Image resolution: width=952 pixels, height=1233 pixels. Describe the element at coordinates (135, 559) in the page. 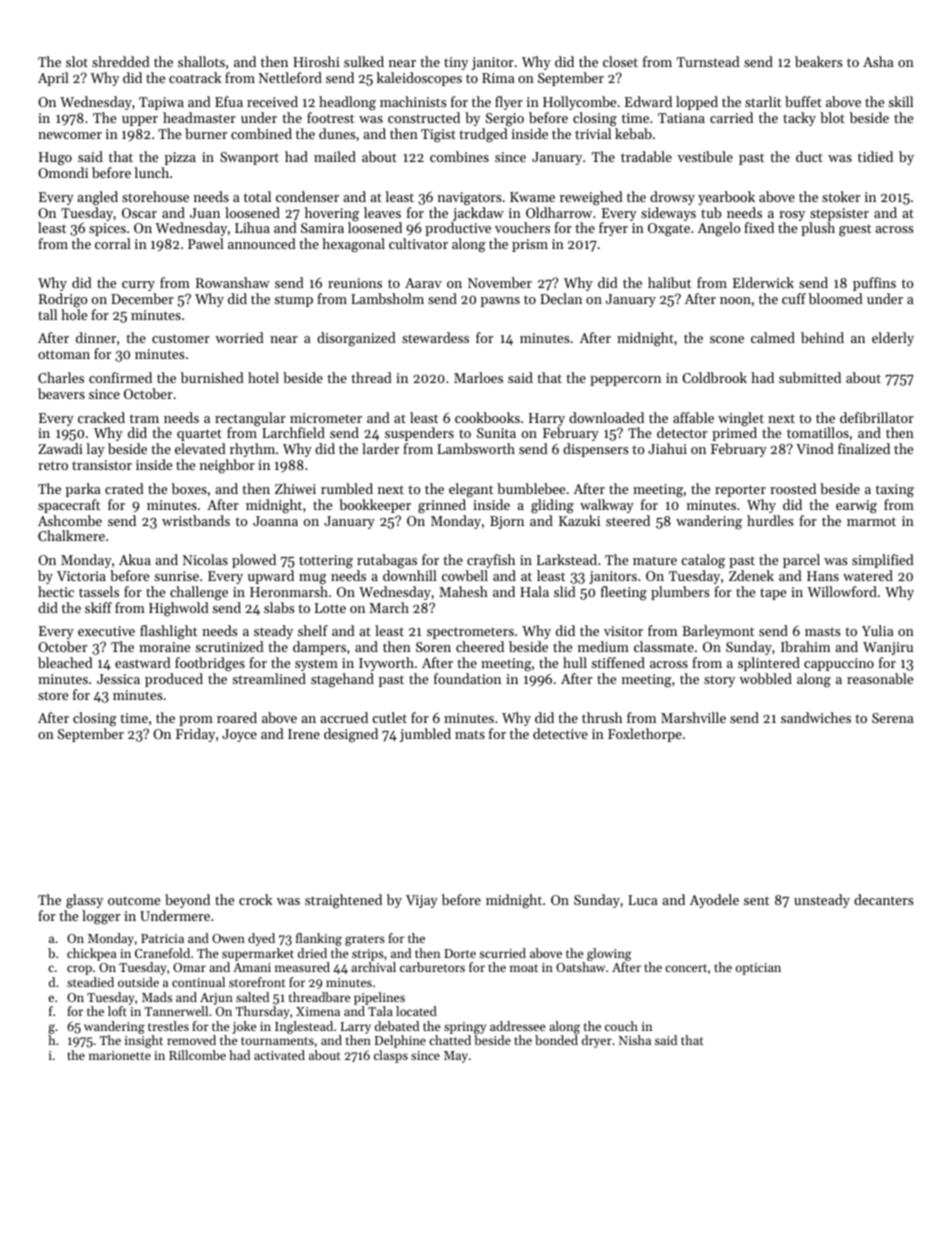

I see `Akua` at that location.
